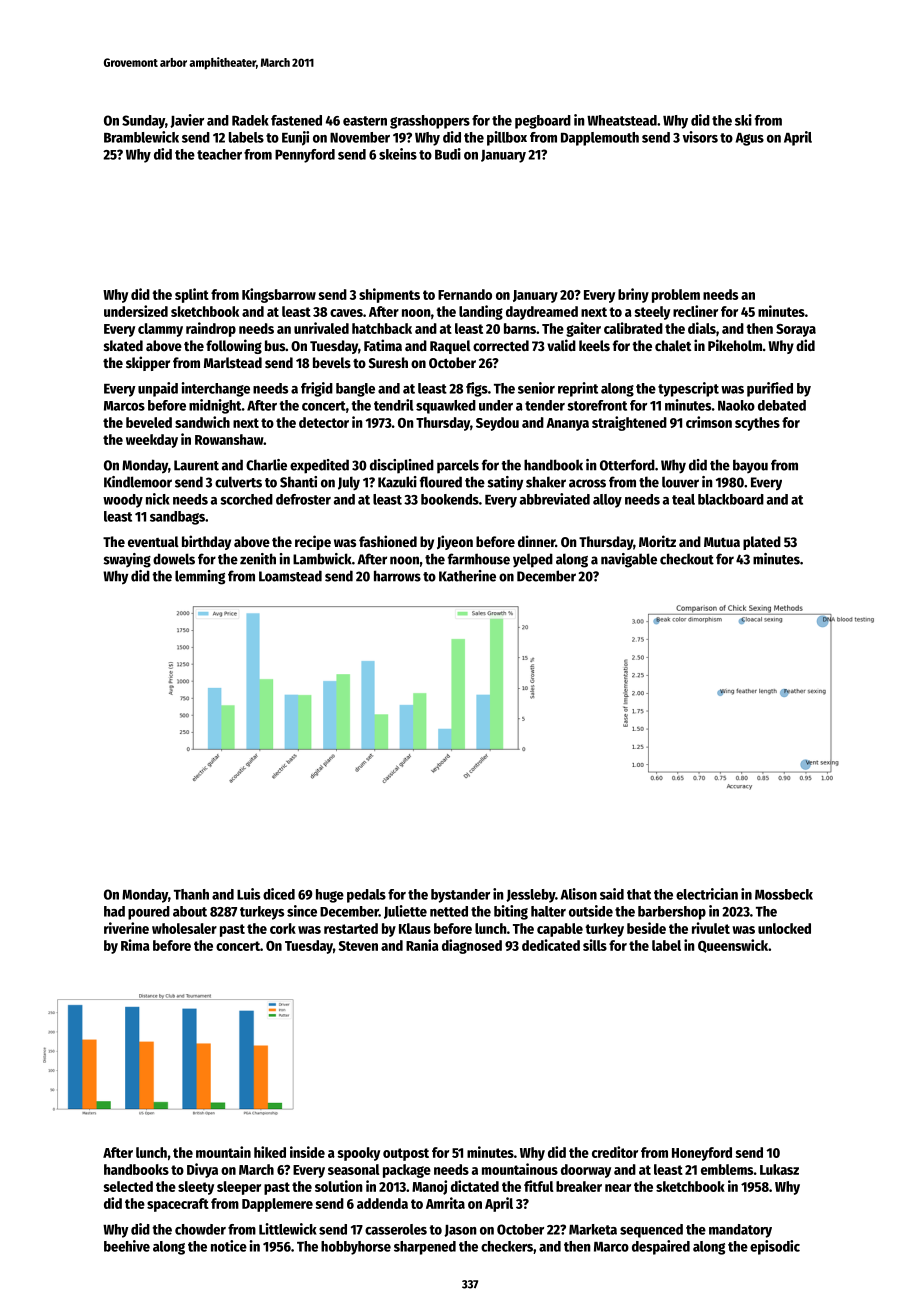 The image size is (924, 1308). What do you see at coordinates (782, 405) in the screenshot?
I see `debated` at bounding box center [782, 405].
